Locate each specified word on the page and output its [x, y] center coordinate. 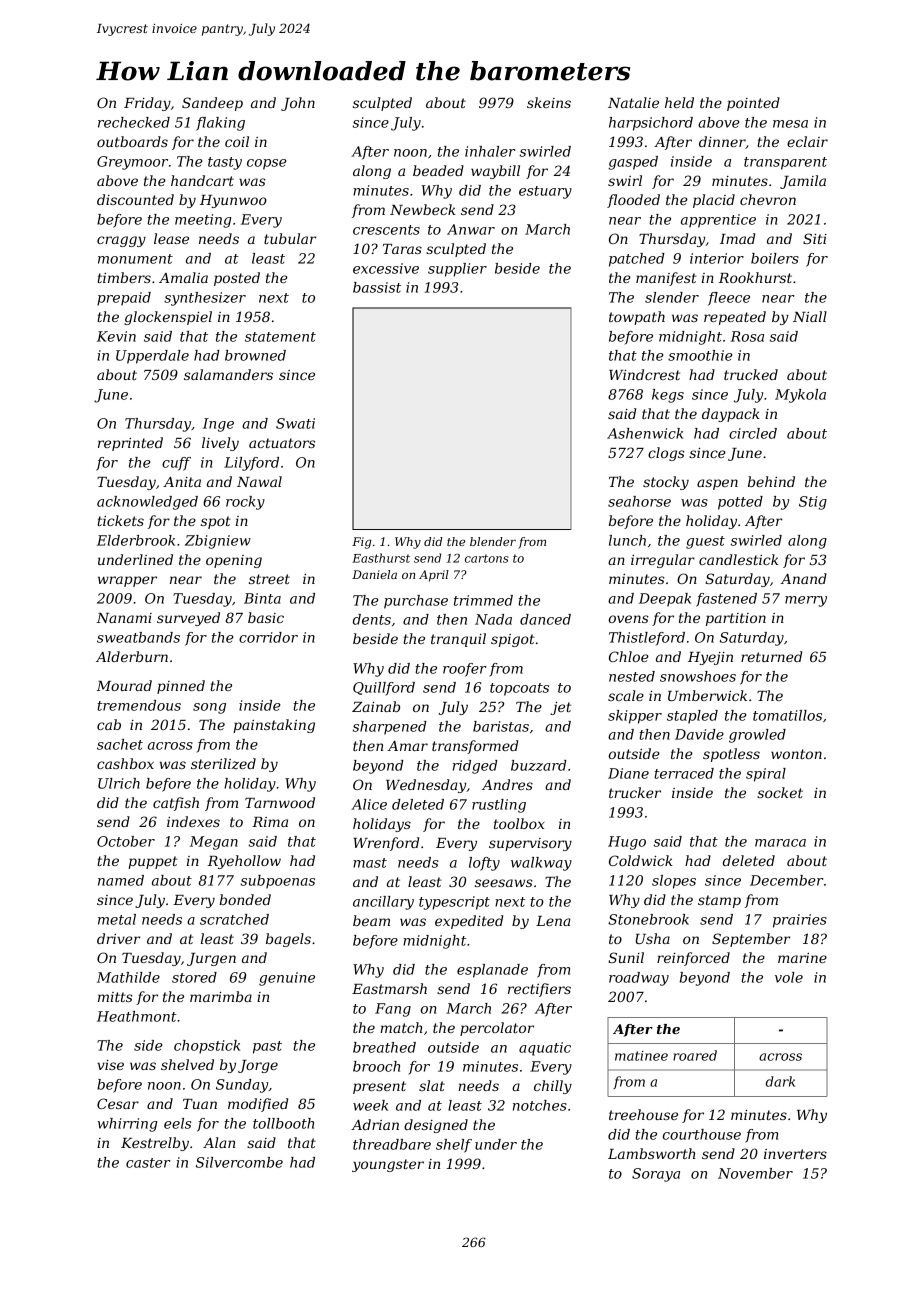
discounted [135, 199]
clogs [666, 454]
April [434, 576]
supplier [457, 270]
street [269, 579]
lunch [627, 540]
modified [258, 1105]
